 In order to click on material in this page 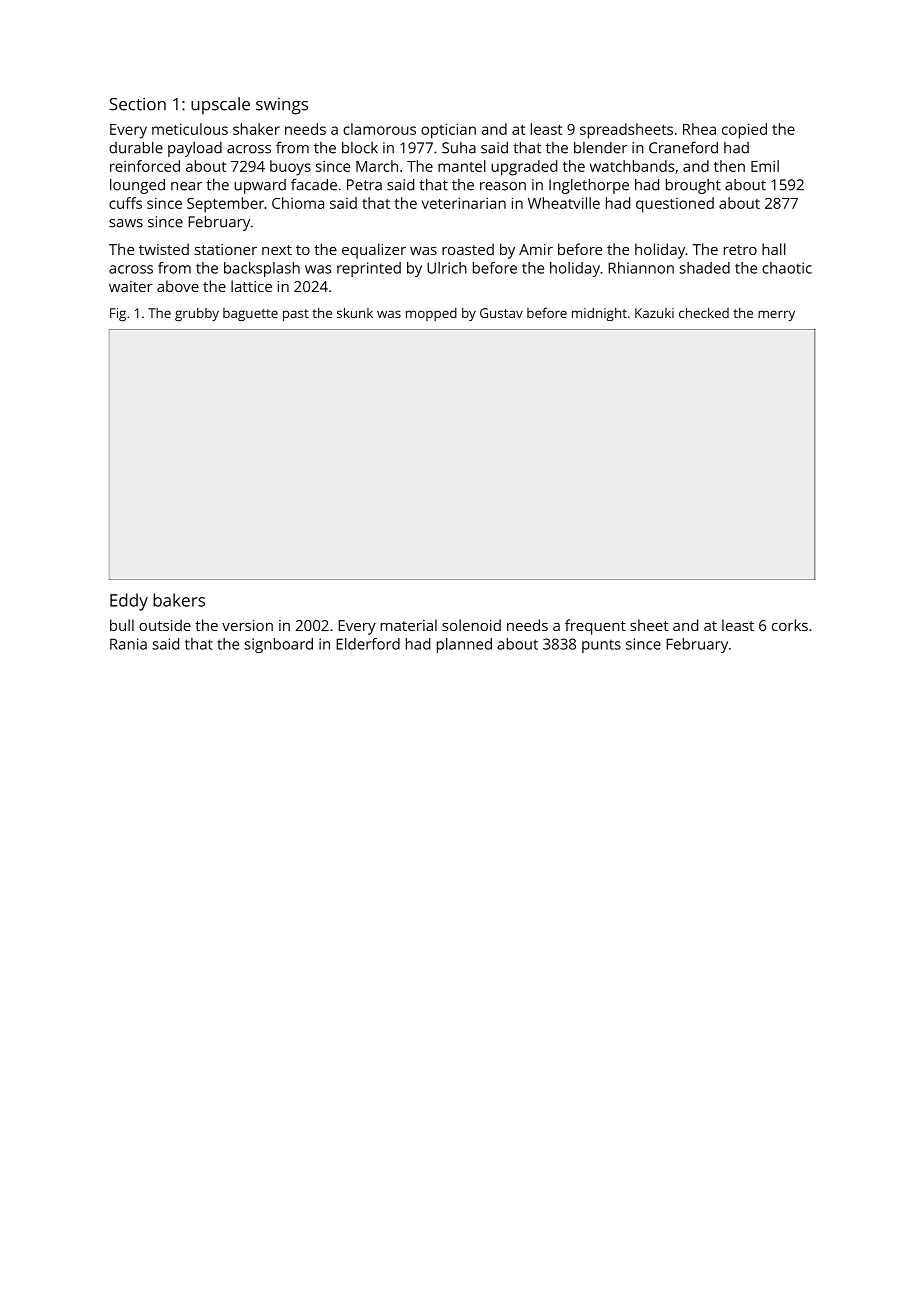, I will do `click(409, 625)`.
